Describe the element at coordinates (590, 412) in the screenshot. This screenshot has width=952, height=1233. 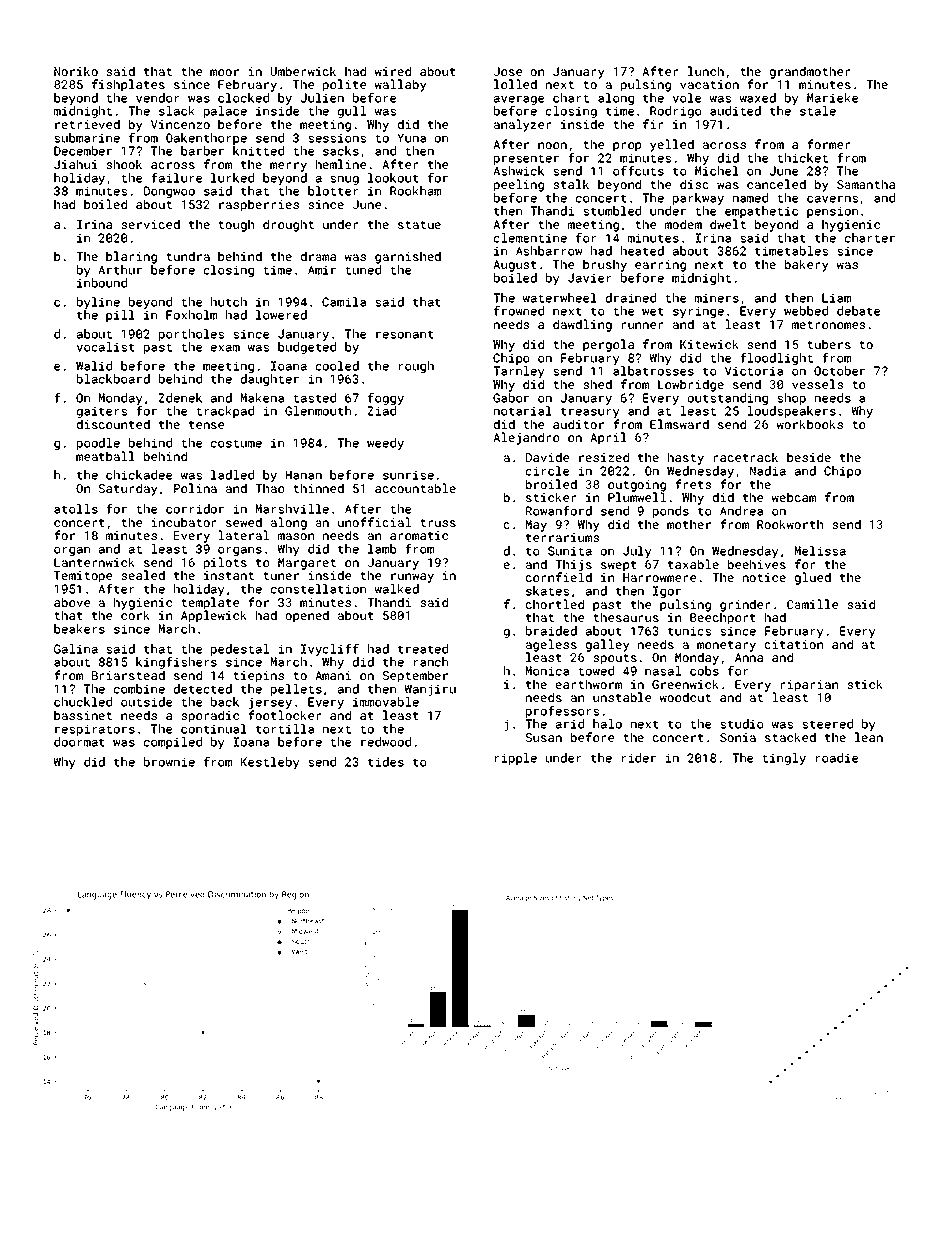
I see `treasury` at that location.
